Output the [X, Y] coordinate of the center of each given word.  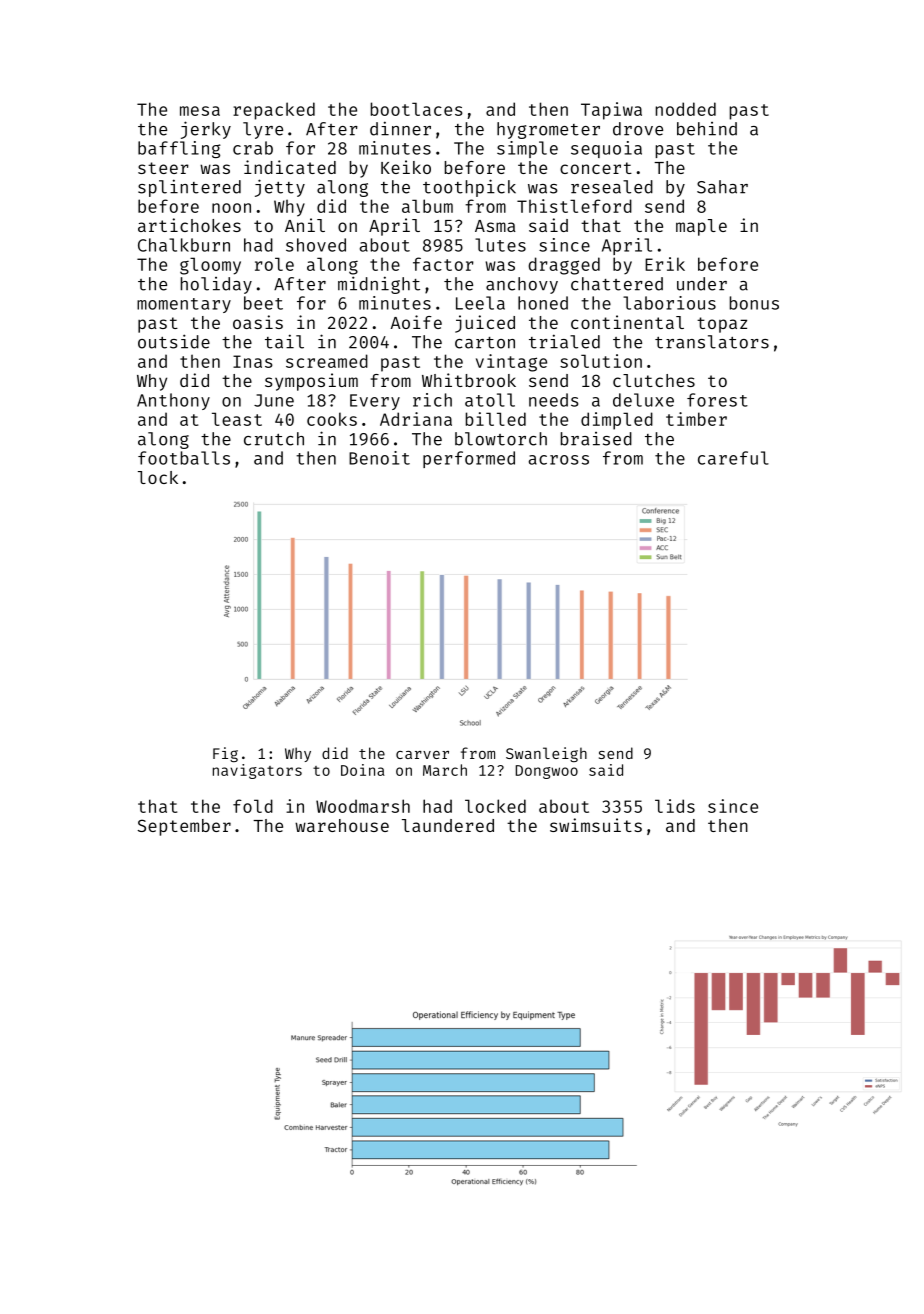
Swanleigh [546, 754]
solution [601, 361]
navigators [257, 771]
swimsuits [596, 825]
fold [253, 806]
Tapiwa [611, 111]
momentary [184, 305]
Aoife [416, 322]
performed [469, 459]
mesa [200, 111]
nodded [686, 109]
